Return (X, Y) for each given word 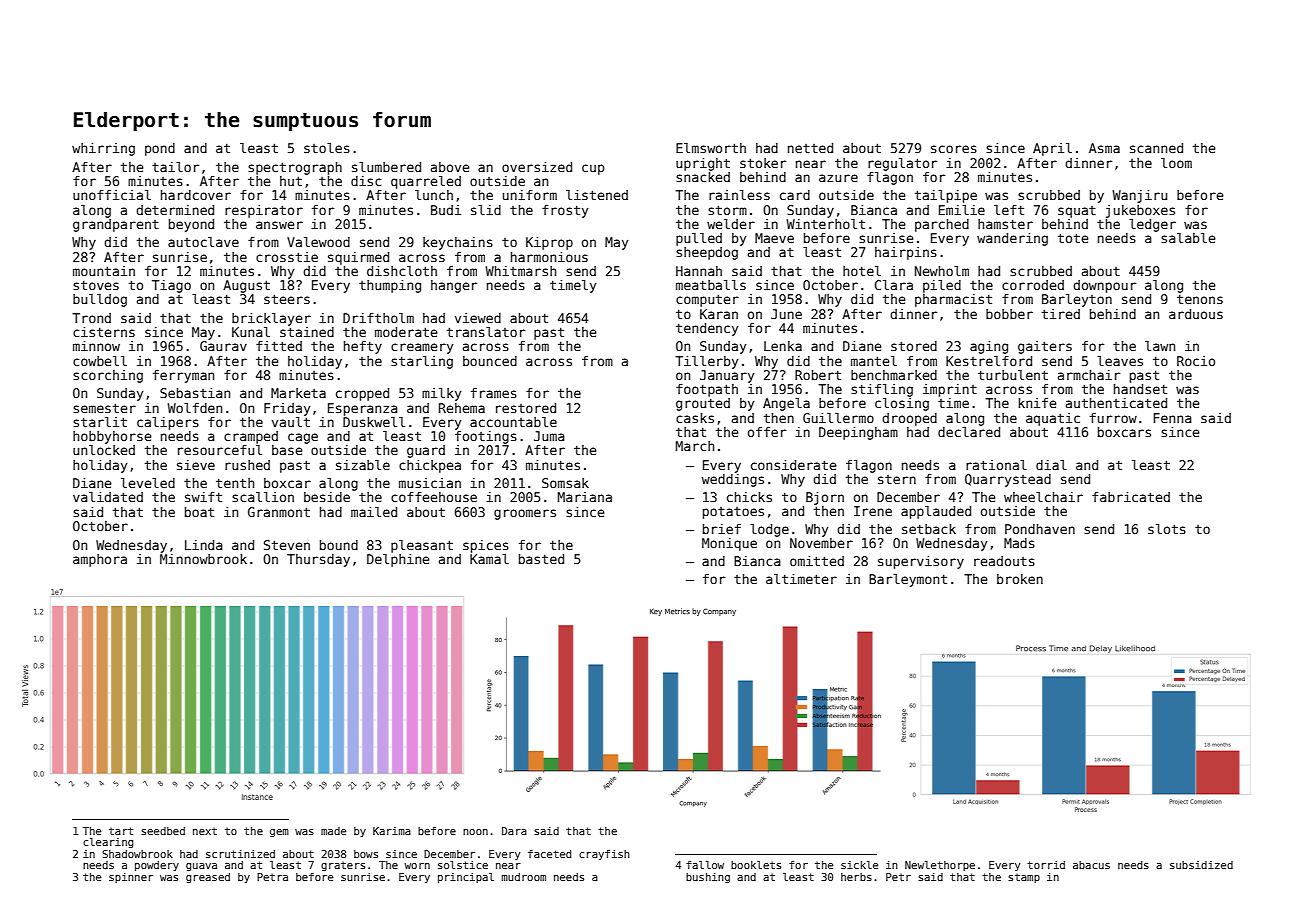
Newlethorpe (940, 866)
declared (969, 432)
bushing (708, 878)
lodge (769, 530)
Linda (204, 545)
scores (954, 149)
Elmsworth (711, 148)
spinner (131, 878)
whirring (103, 149)
